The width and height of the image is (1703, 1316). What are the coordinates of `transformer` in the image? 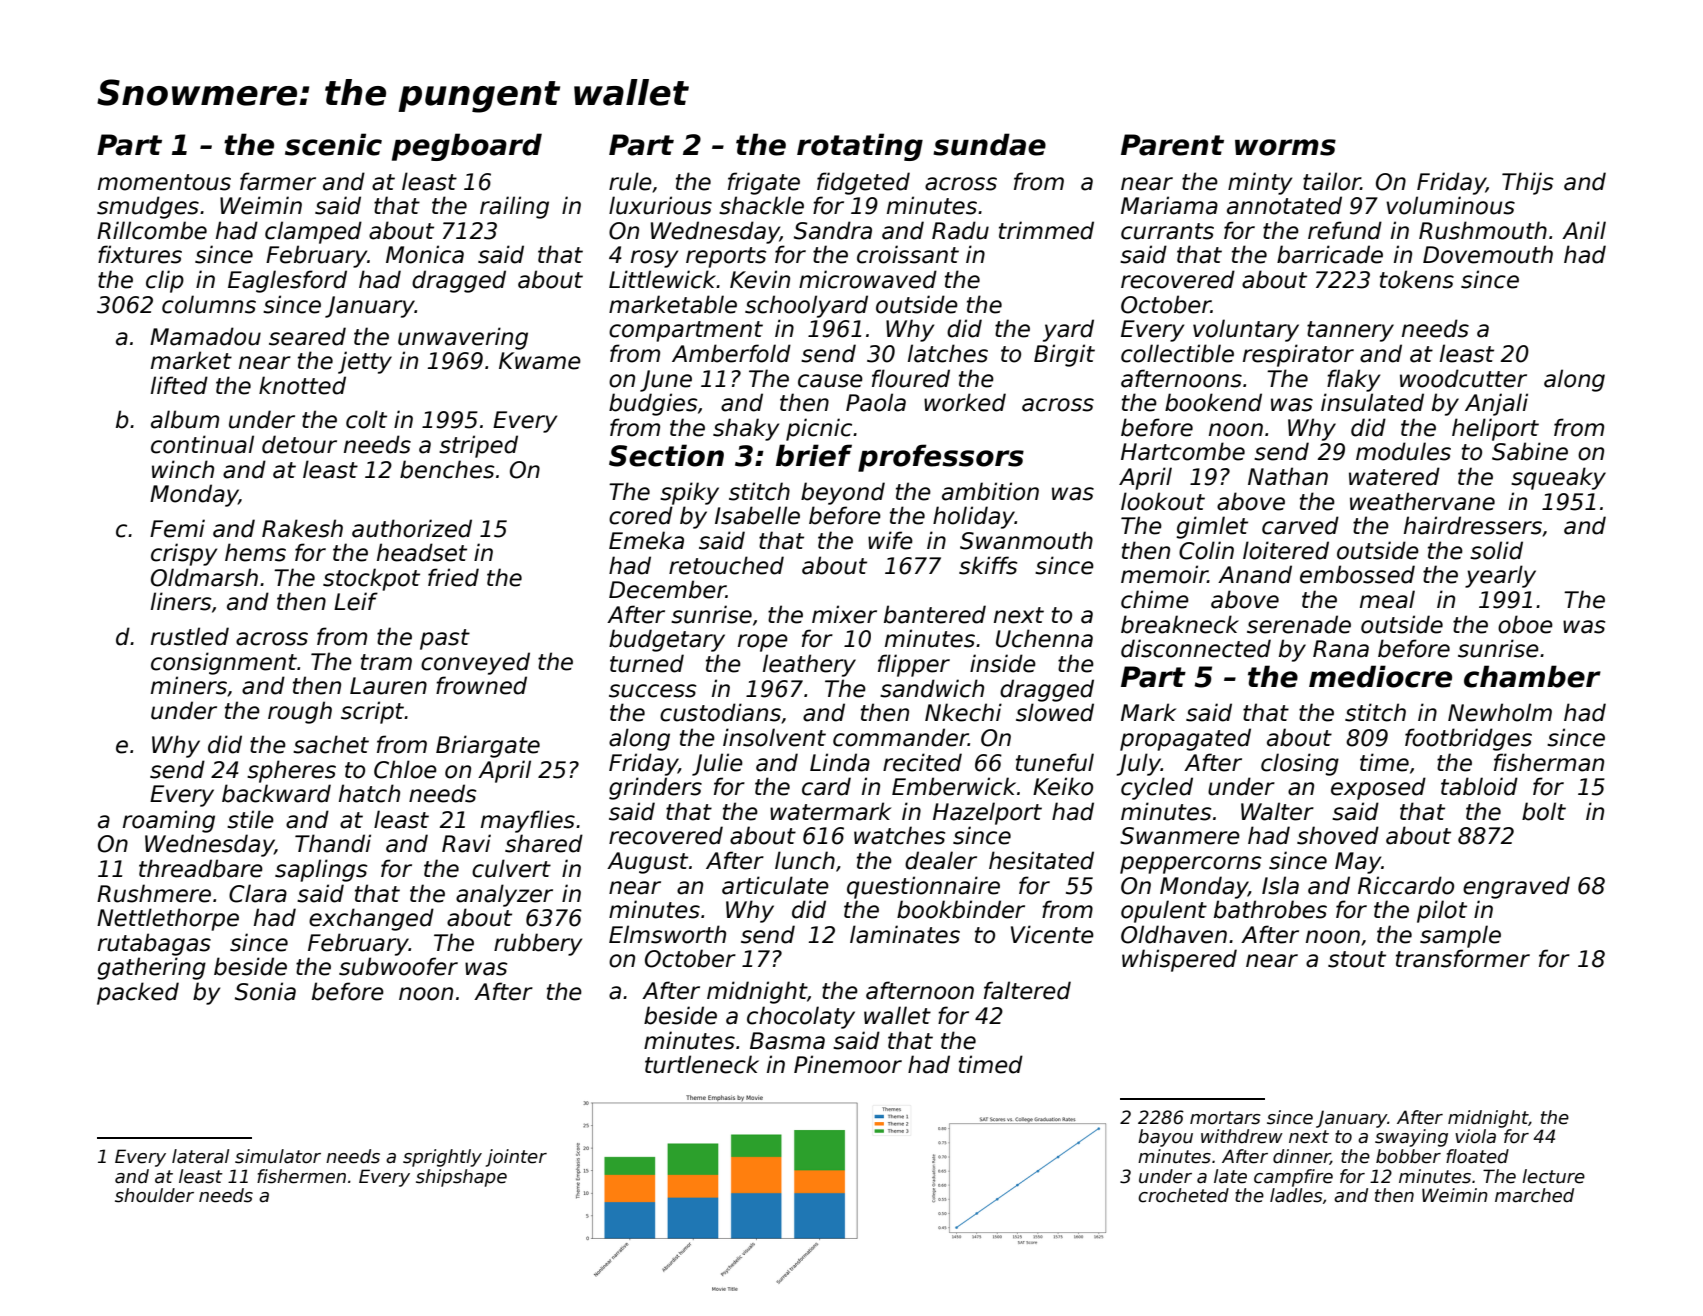 It's located at (1463, 958).
